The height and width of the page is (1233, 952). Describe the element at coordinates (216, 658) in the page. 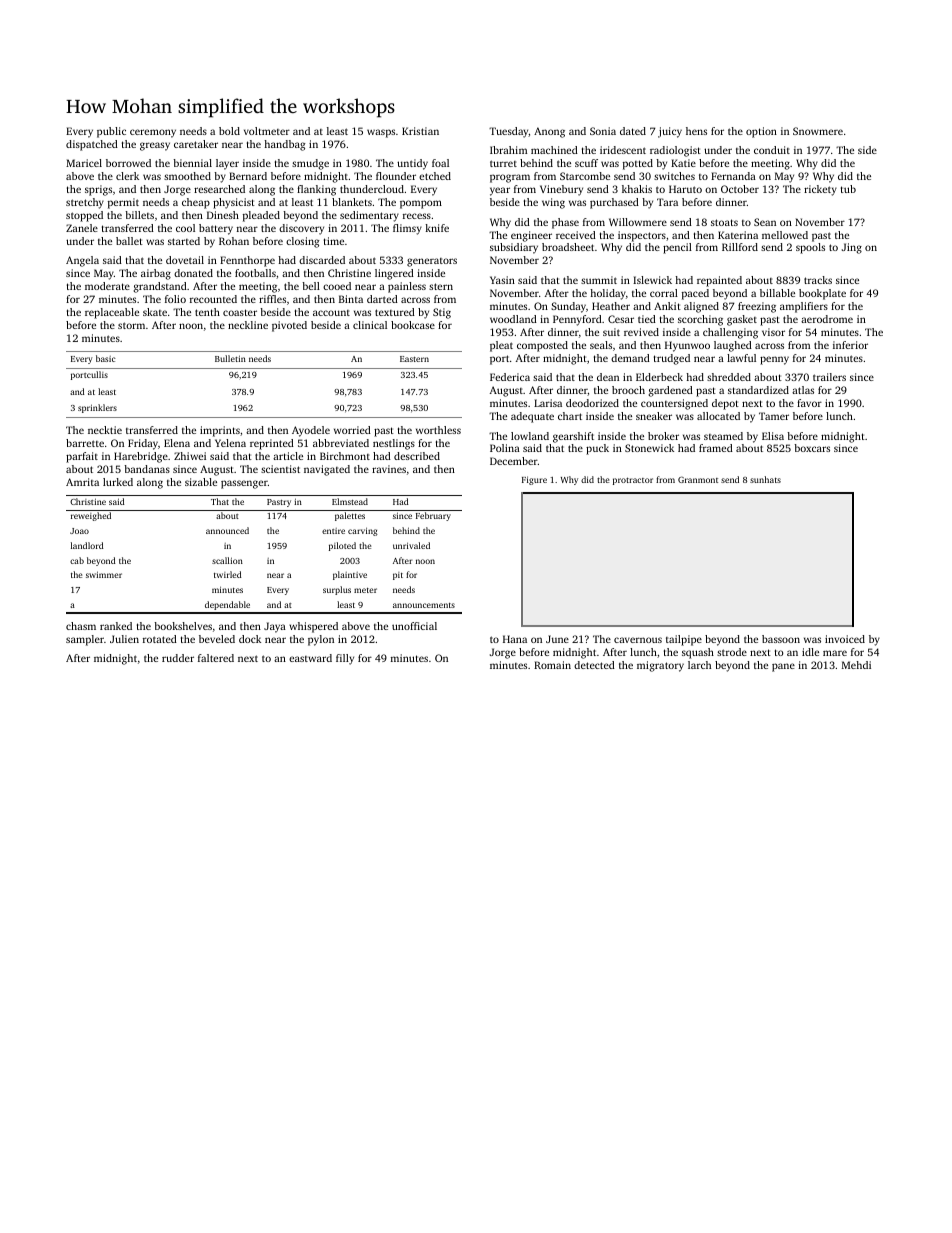

I see `faltered` at that location.
